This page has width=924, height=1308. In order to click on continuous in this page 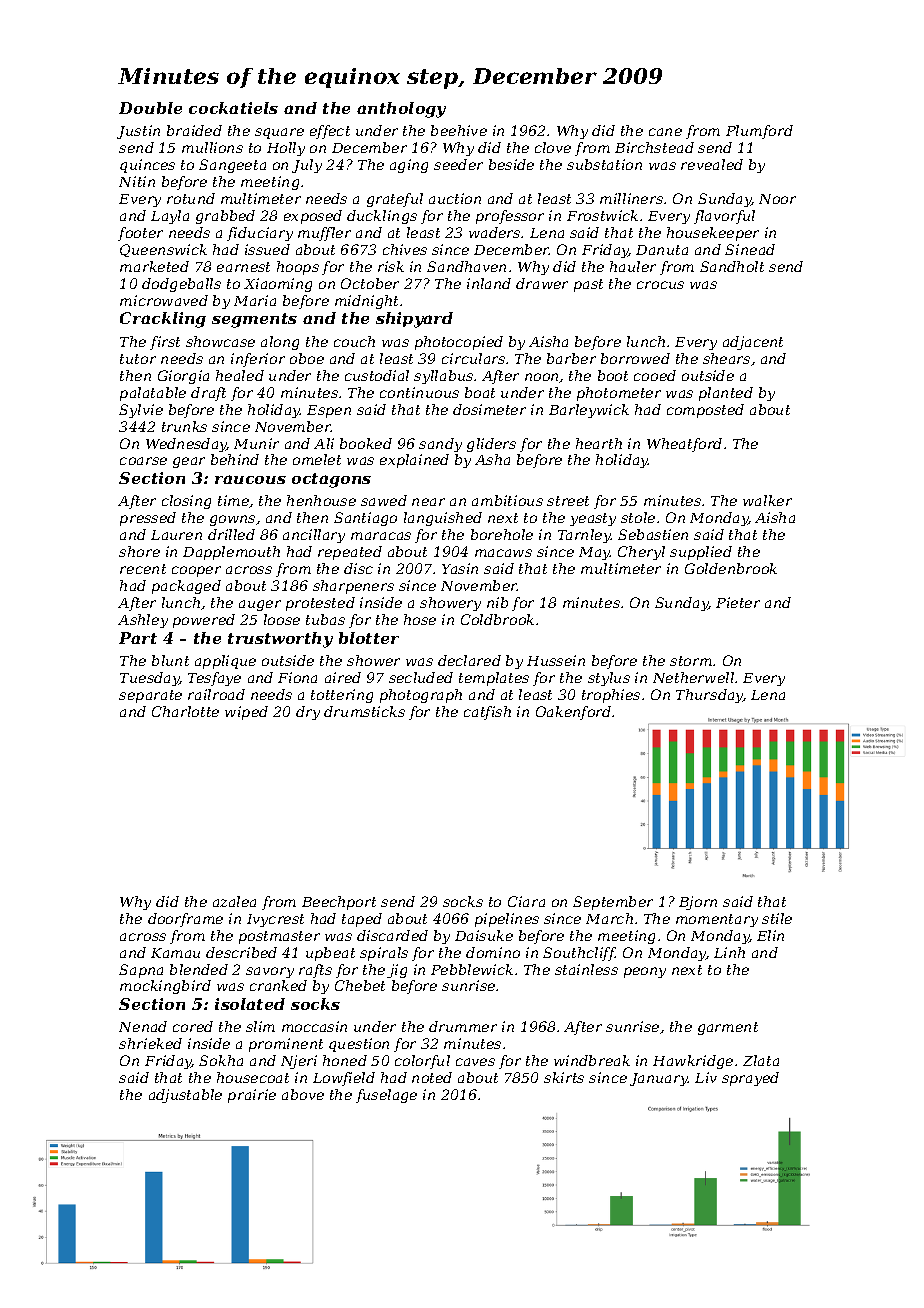, I will do `click(419, 392)`.
